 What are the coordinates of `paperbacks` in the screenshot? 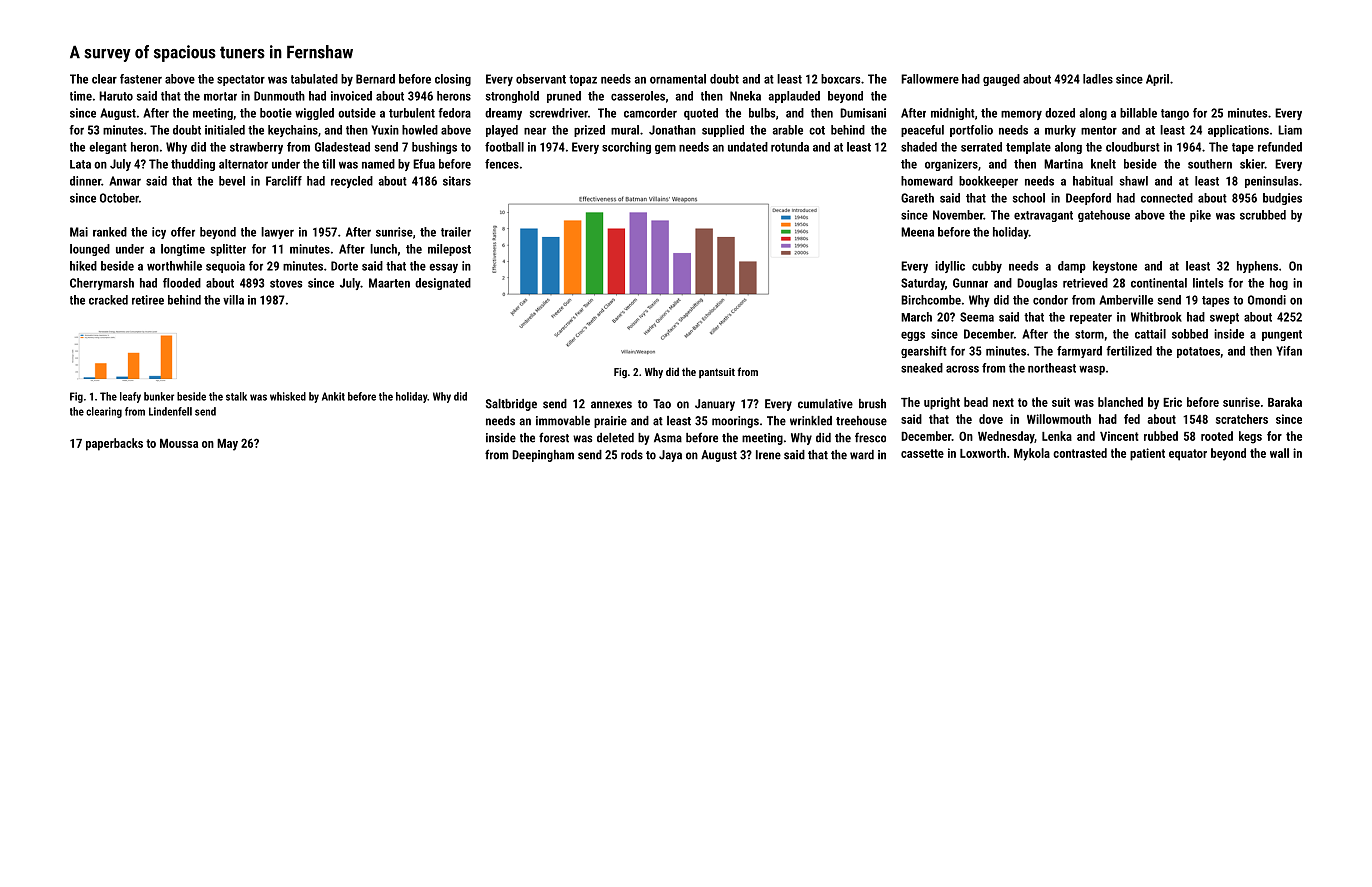 It's located at (114, 444).
